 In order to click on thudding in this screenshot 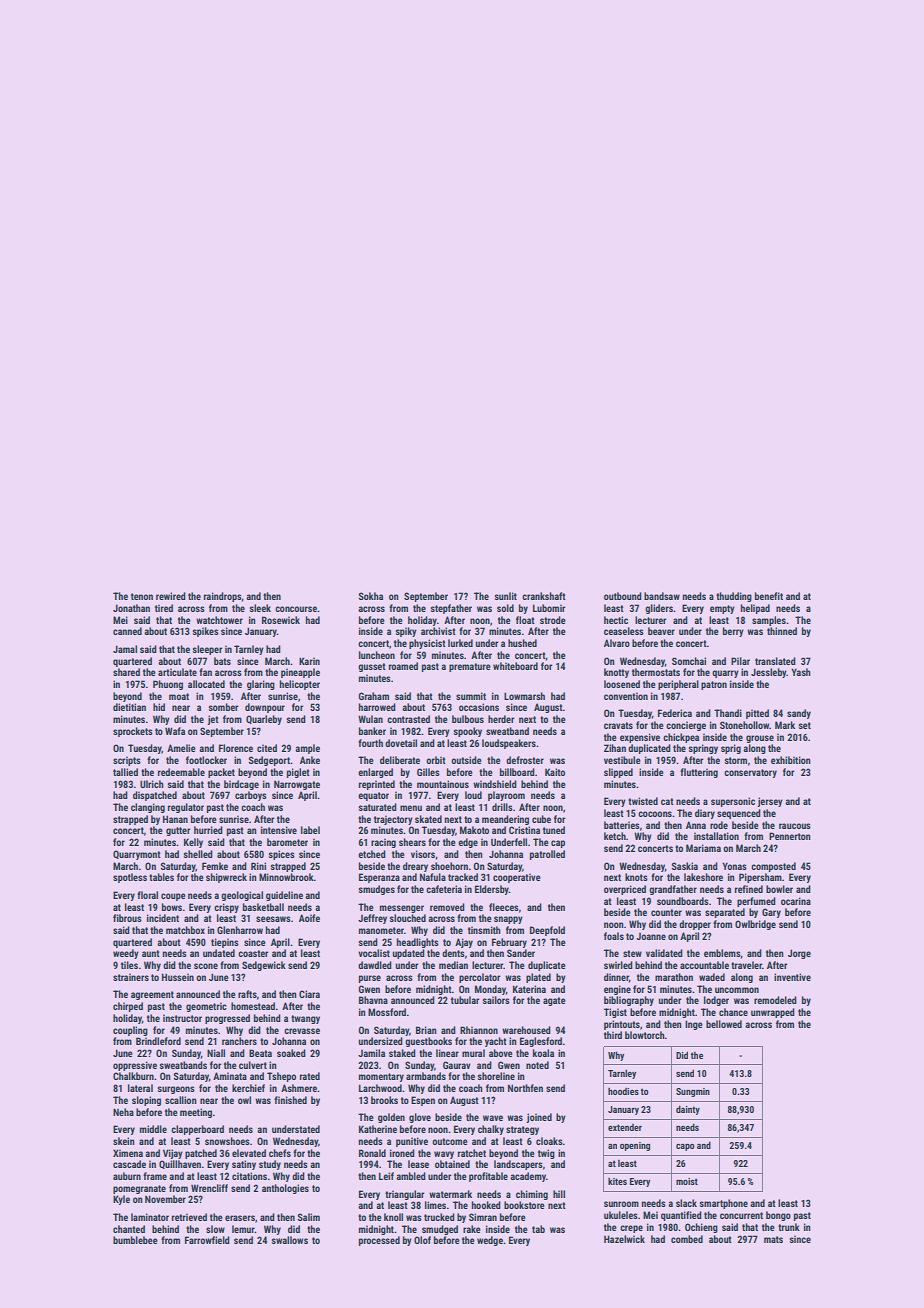, I will do `click(734, 597)`.
